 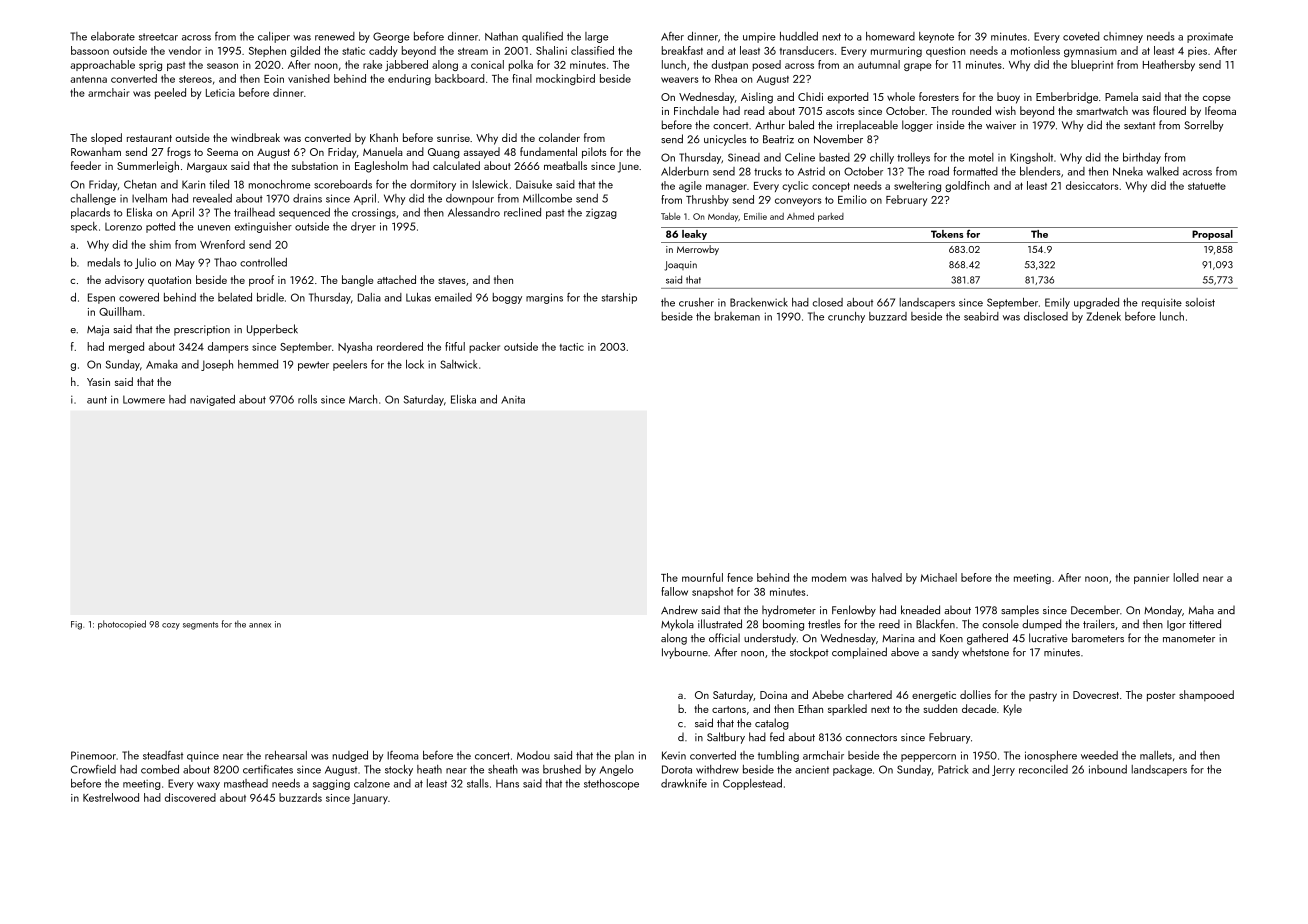 What do you see at coordinates (829, 577) in the screenshot?
I see `modem` at bounding box center [829, 577].
